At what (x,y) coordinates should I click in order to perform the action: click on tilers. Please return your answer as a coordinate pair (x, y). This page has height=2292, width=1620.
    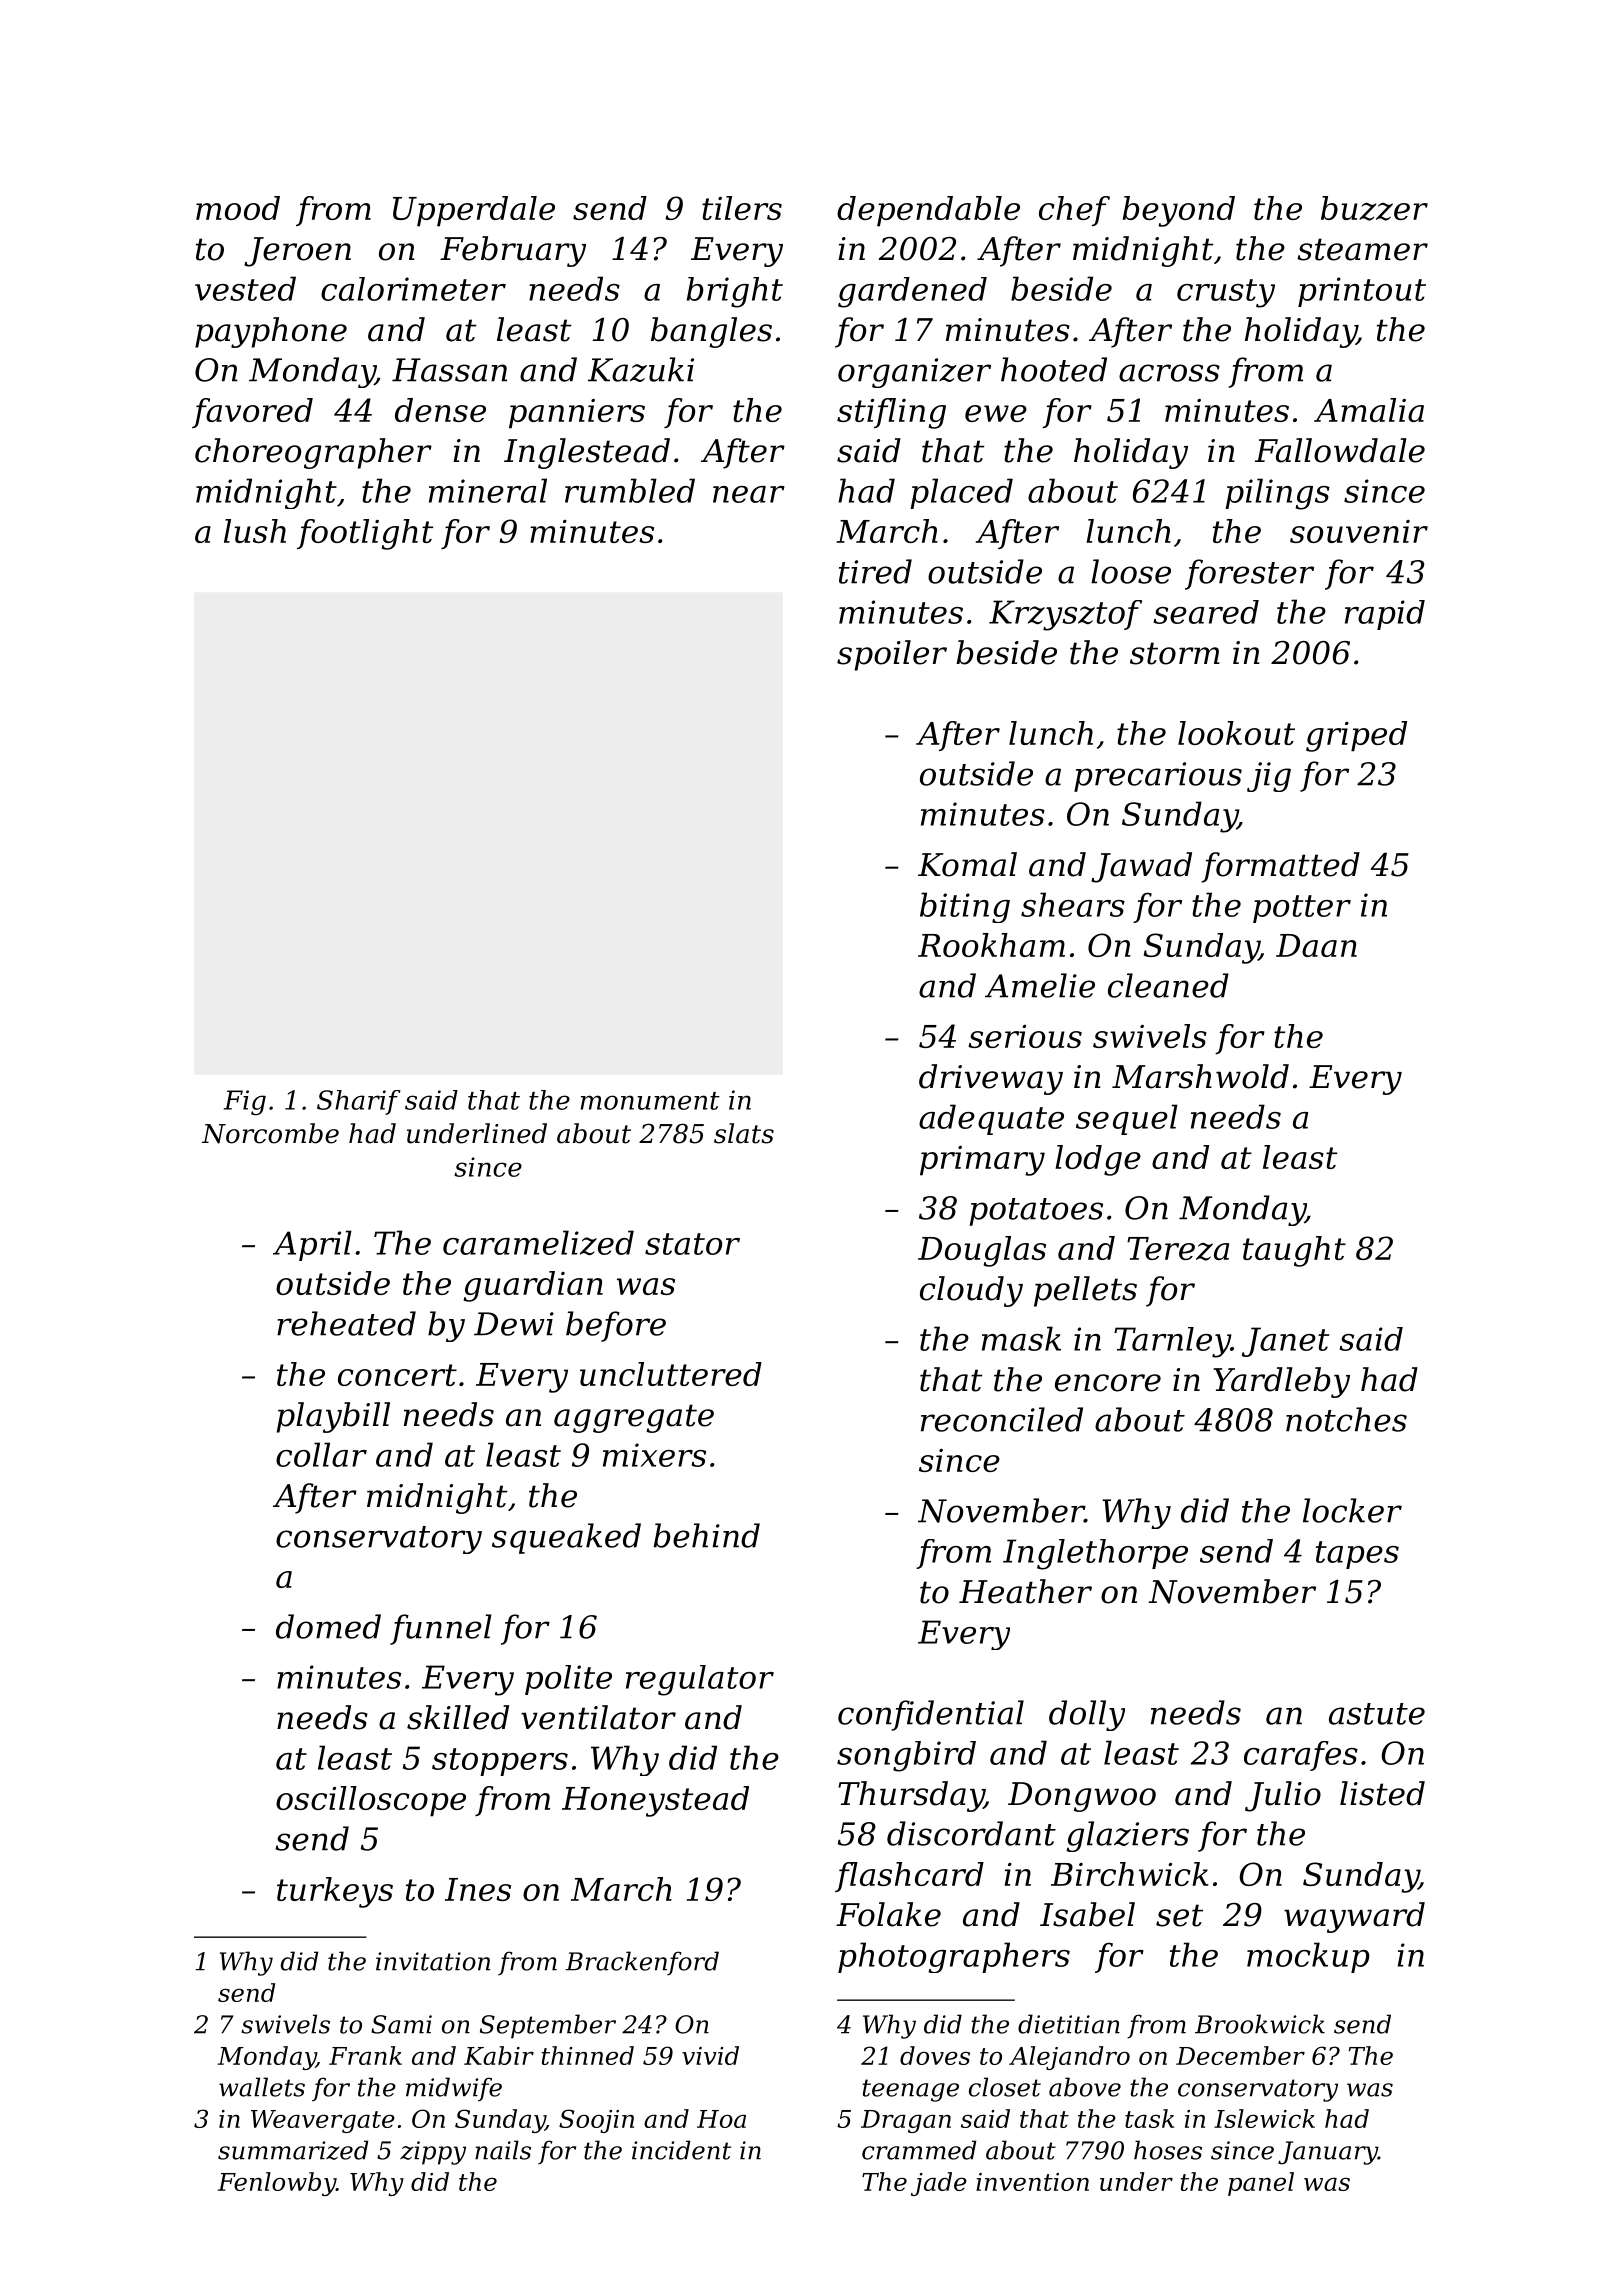
    Looking at the image, I should click on (742, 208).
